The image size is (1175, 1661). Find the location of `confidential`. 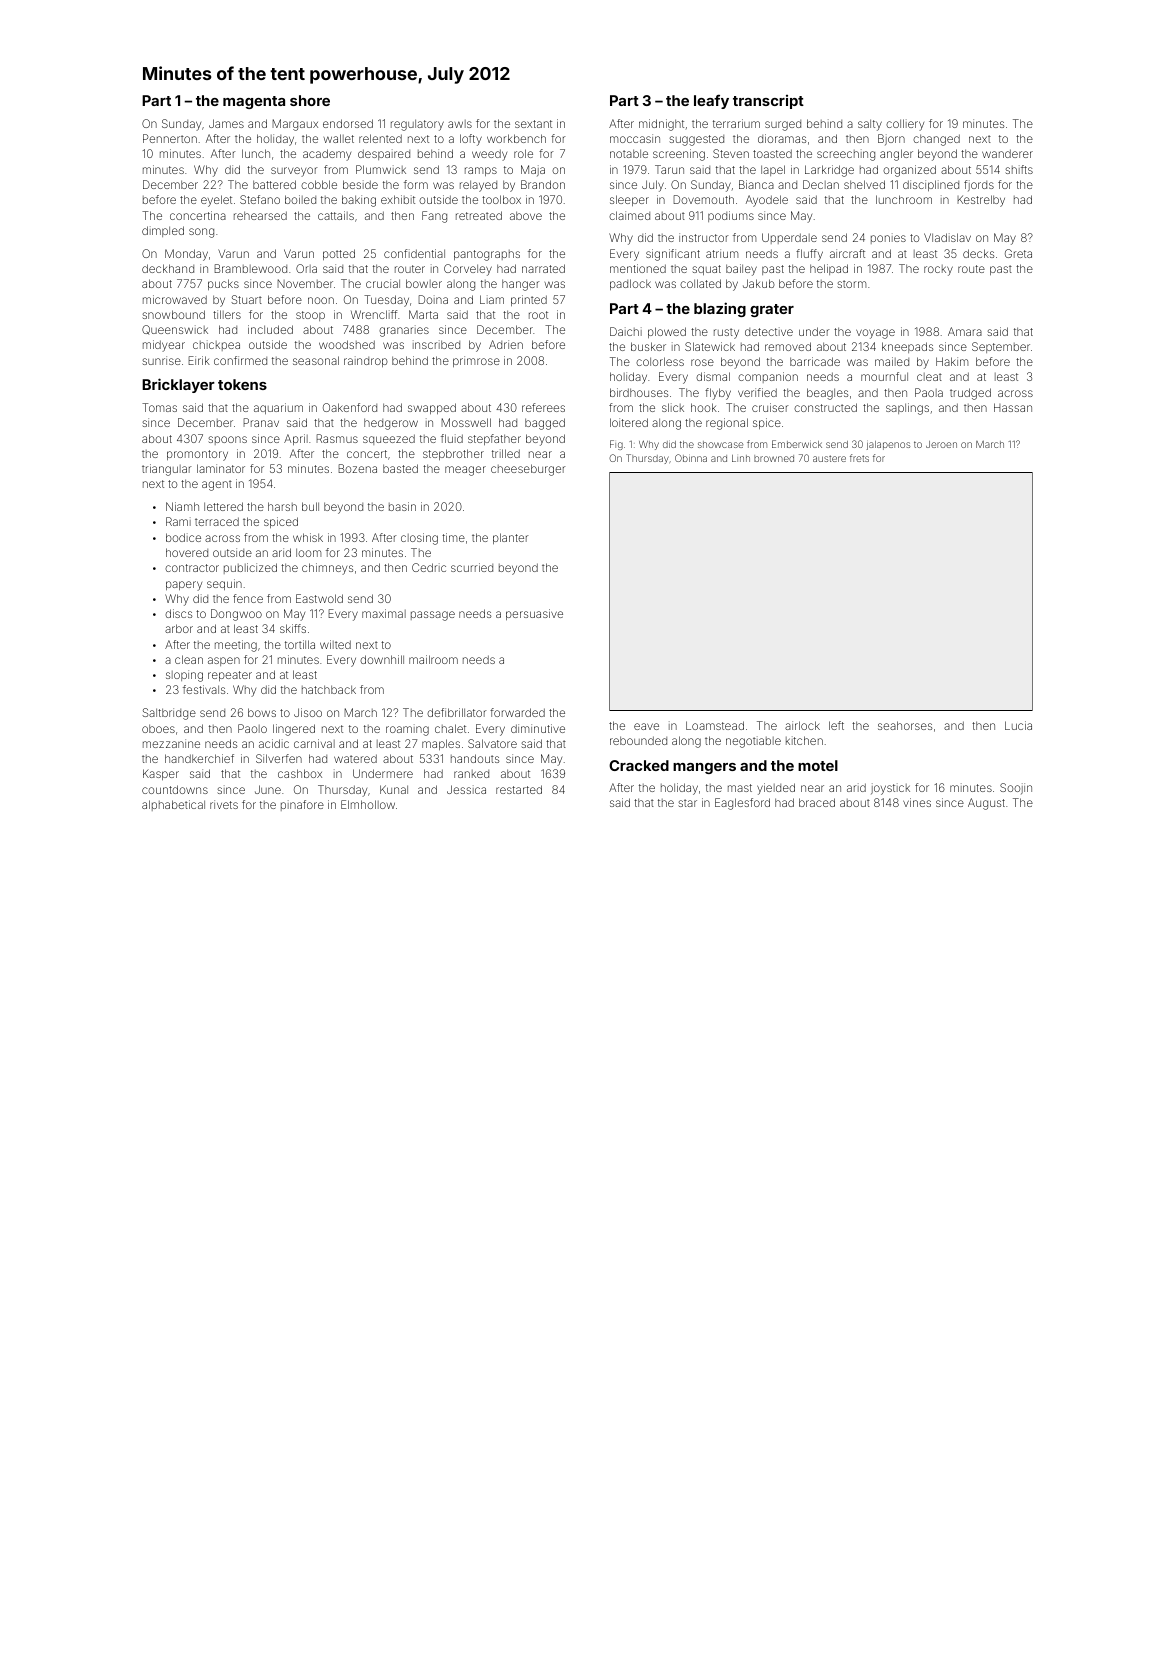

confidential is located at coordinates (414, 253).
